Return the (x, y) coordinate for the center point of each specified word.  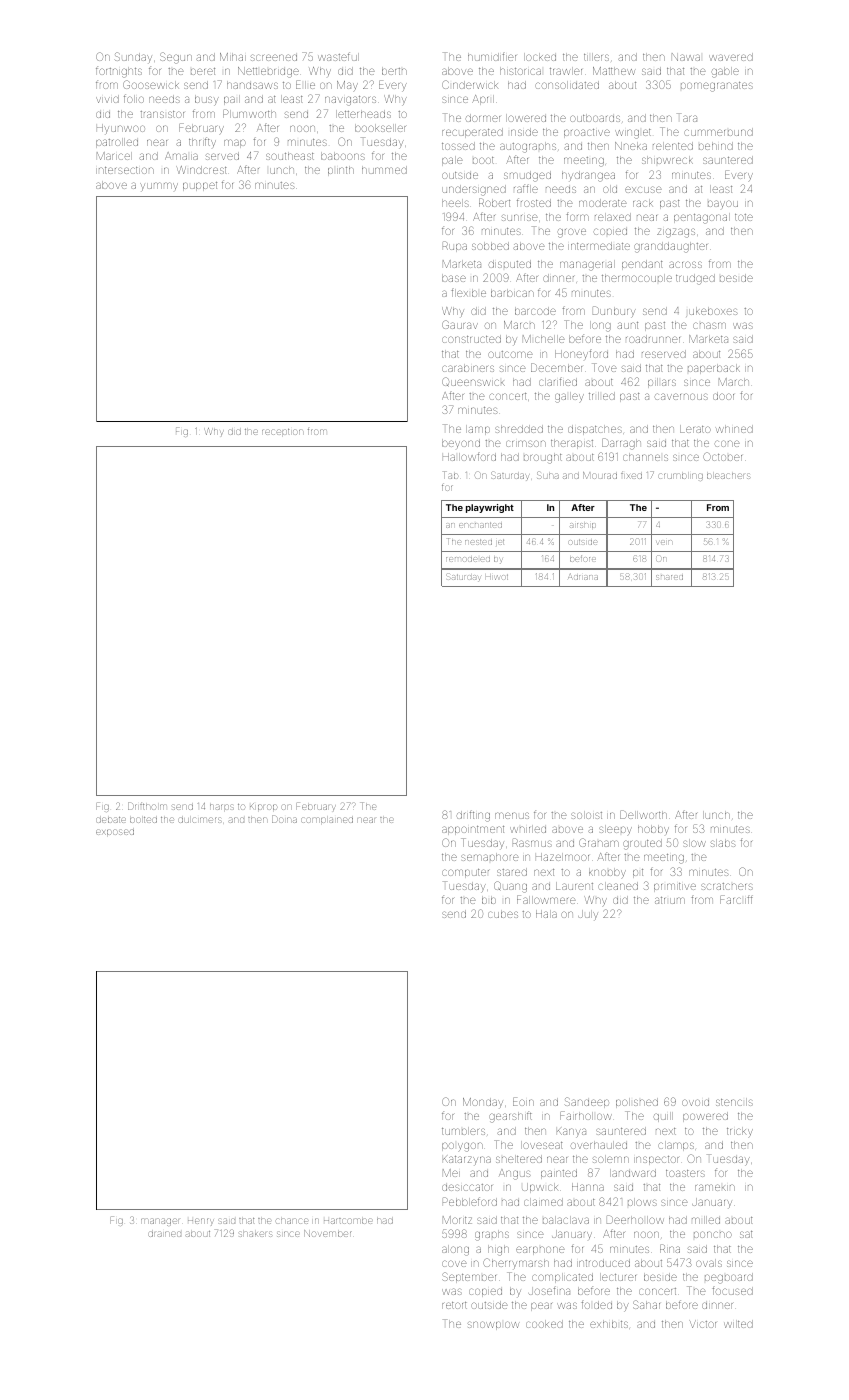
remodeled (468, 559)
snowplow (493, 1325)
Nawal (686, 57)
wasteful (338, 56)
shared (669, 577)
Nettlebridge (268, 72)
